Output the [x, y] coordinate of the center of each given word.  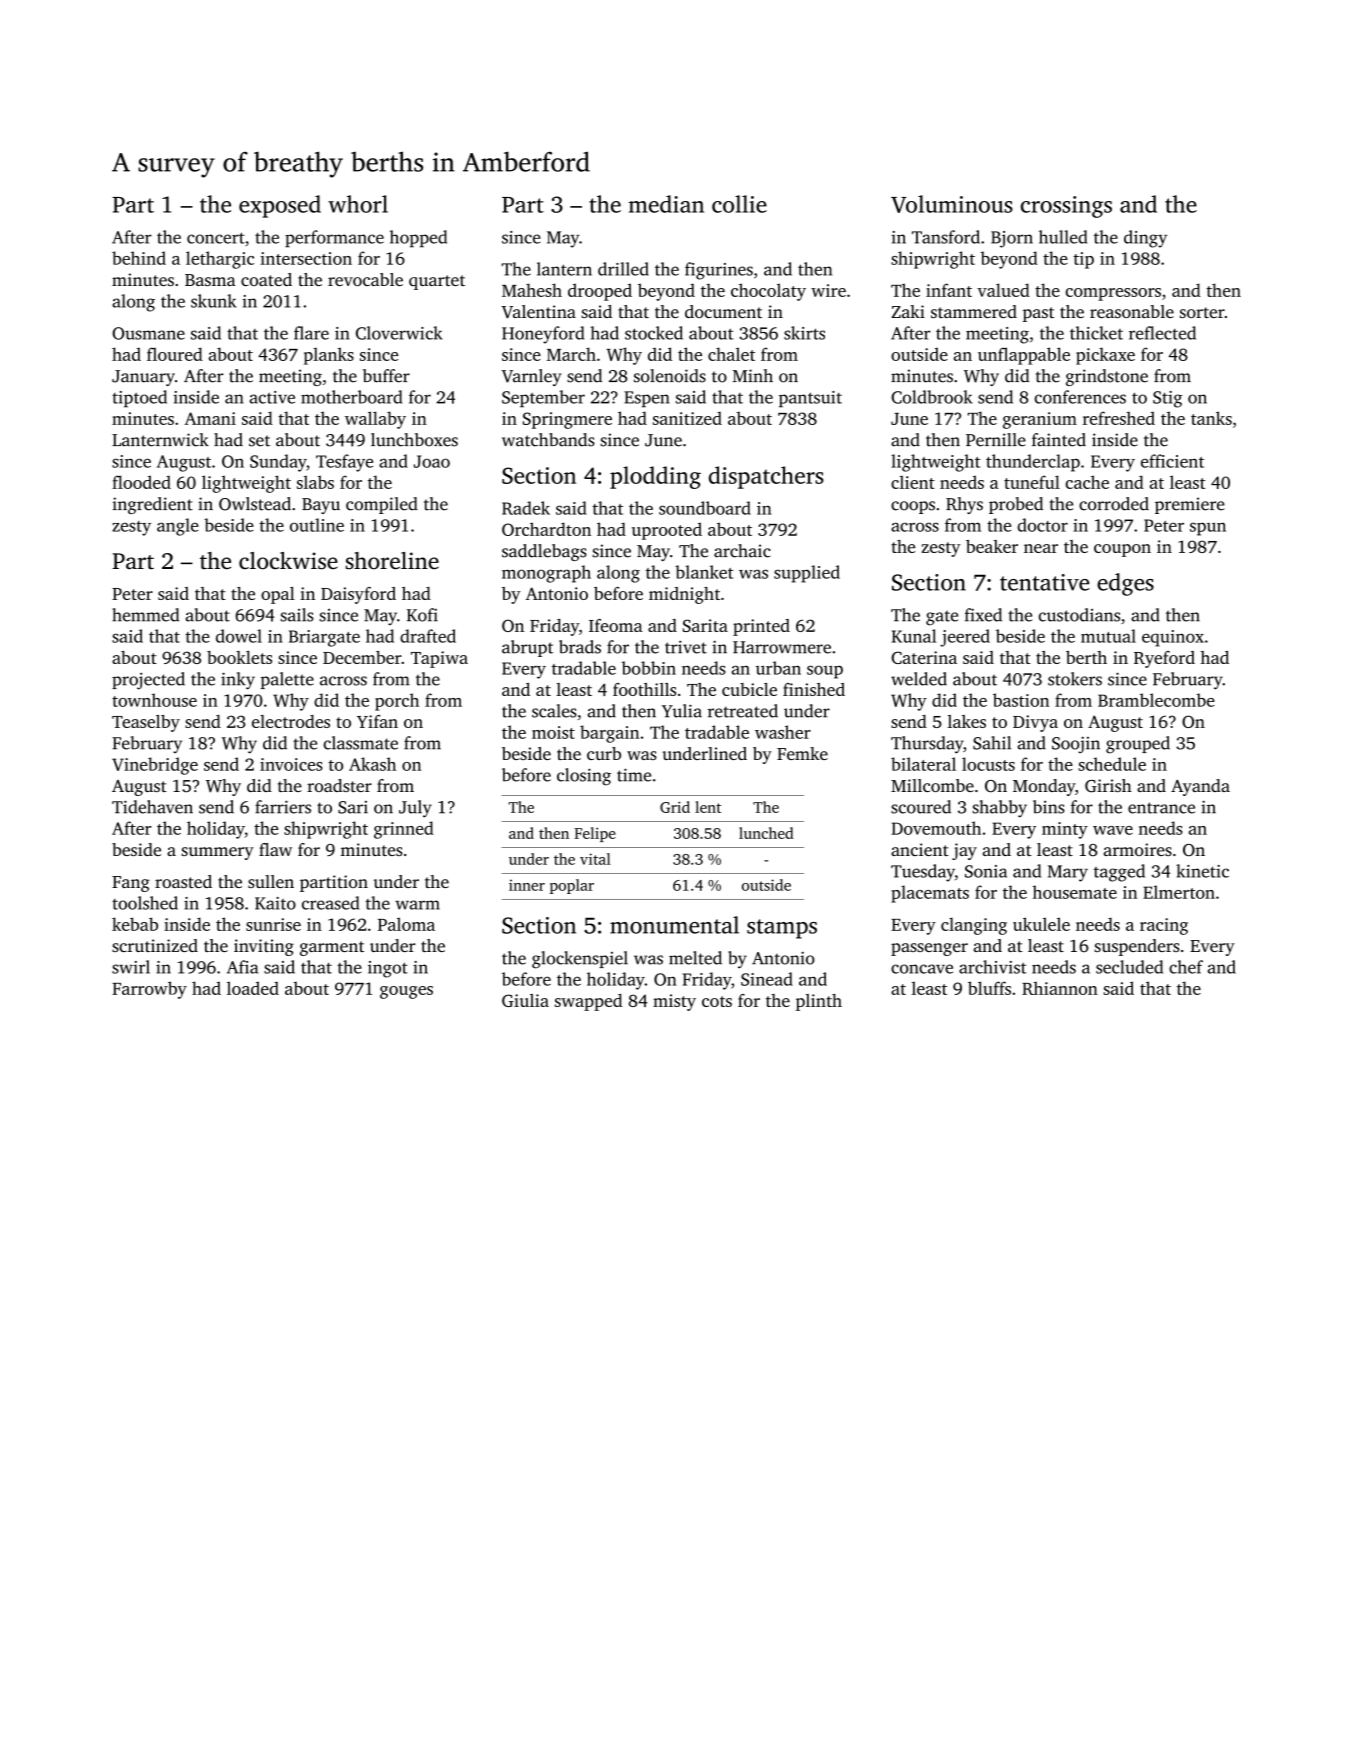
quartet [437, 282]
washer [783, 732]
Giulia [525, 1000]
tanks [1211, 418]
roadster [339, 785]
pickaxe [1105, 356]
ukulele [1041, 924]
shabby [999, 809]
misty [674, 1002]
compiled [382, 505]
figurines [719, 271]
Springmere [567, 420]
